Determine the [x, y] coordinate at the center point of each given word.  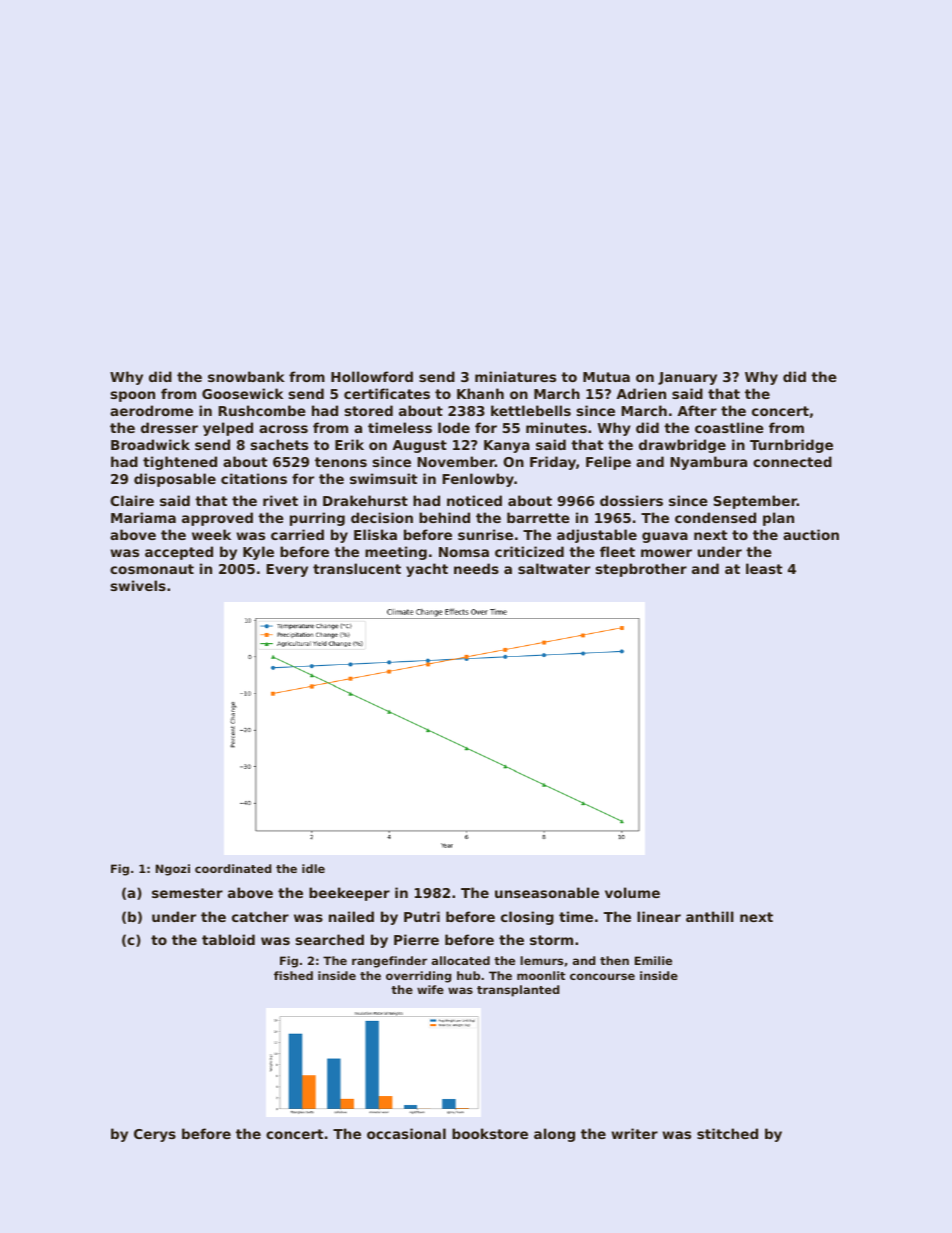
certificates [387, 393]
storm [551, 940]
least [764, 568]
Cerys [155, 1135]
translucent [357, 568]
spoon [133, 396]
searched [330, 939]
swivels [138, 585]
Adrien [641, 393]
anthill [710, 916]
